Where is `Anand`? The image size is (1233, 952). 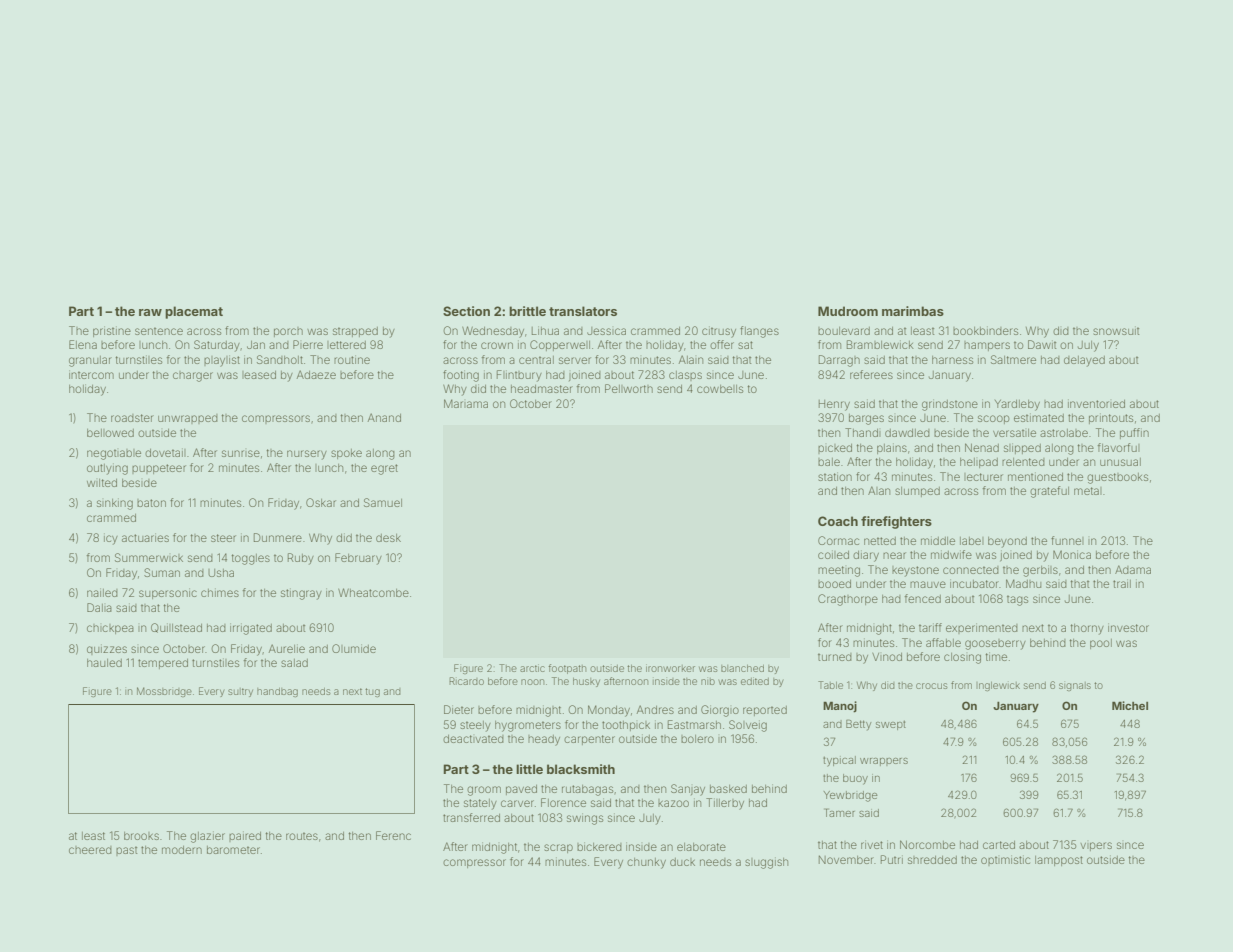 Anand is located at coordinates (384, 417).
